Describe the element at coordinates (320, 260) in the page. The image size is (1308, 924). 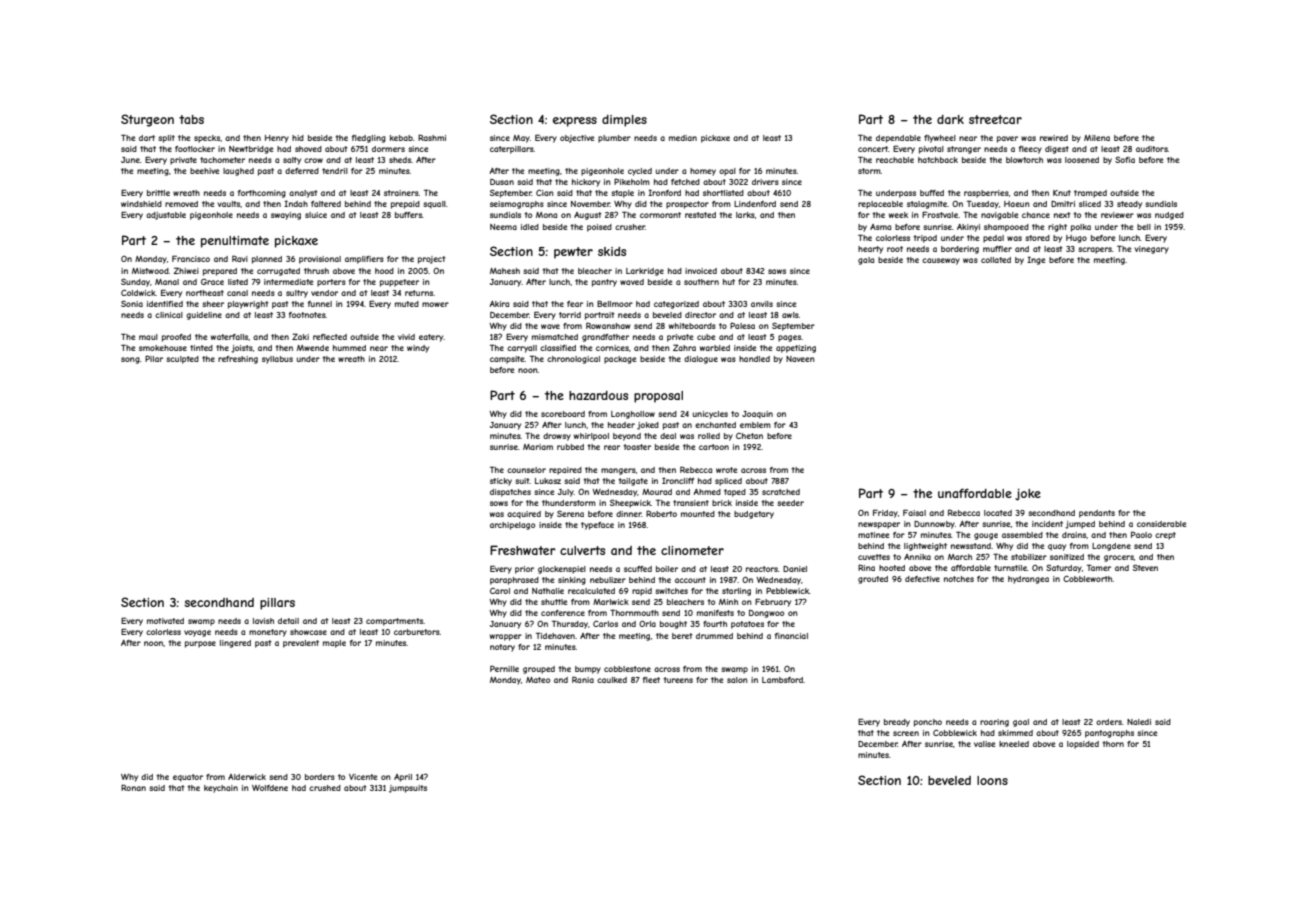
I see `provisional` at that location.
